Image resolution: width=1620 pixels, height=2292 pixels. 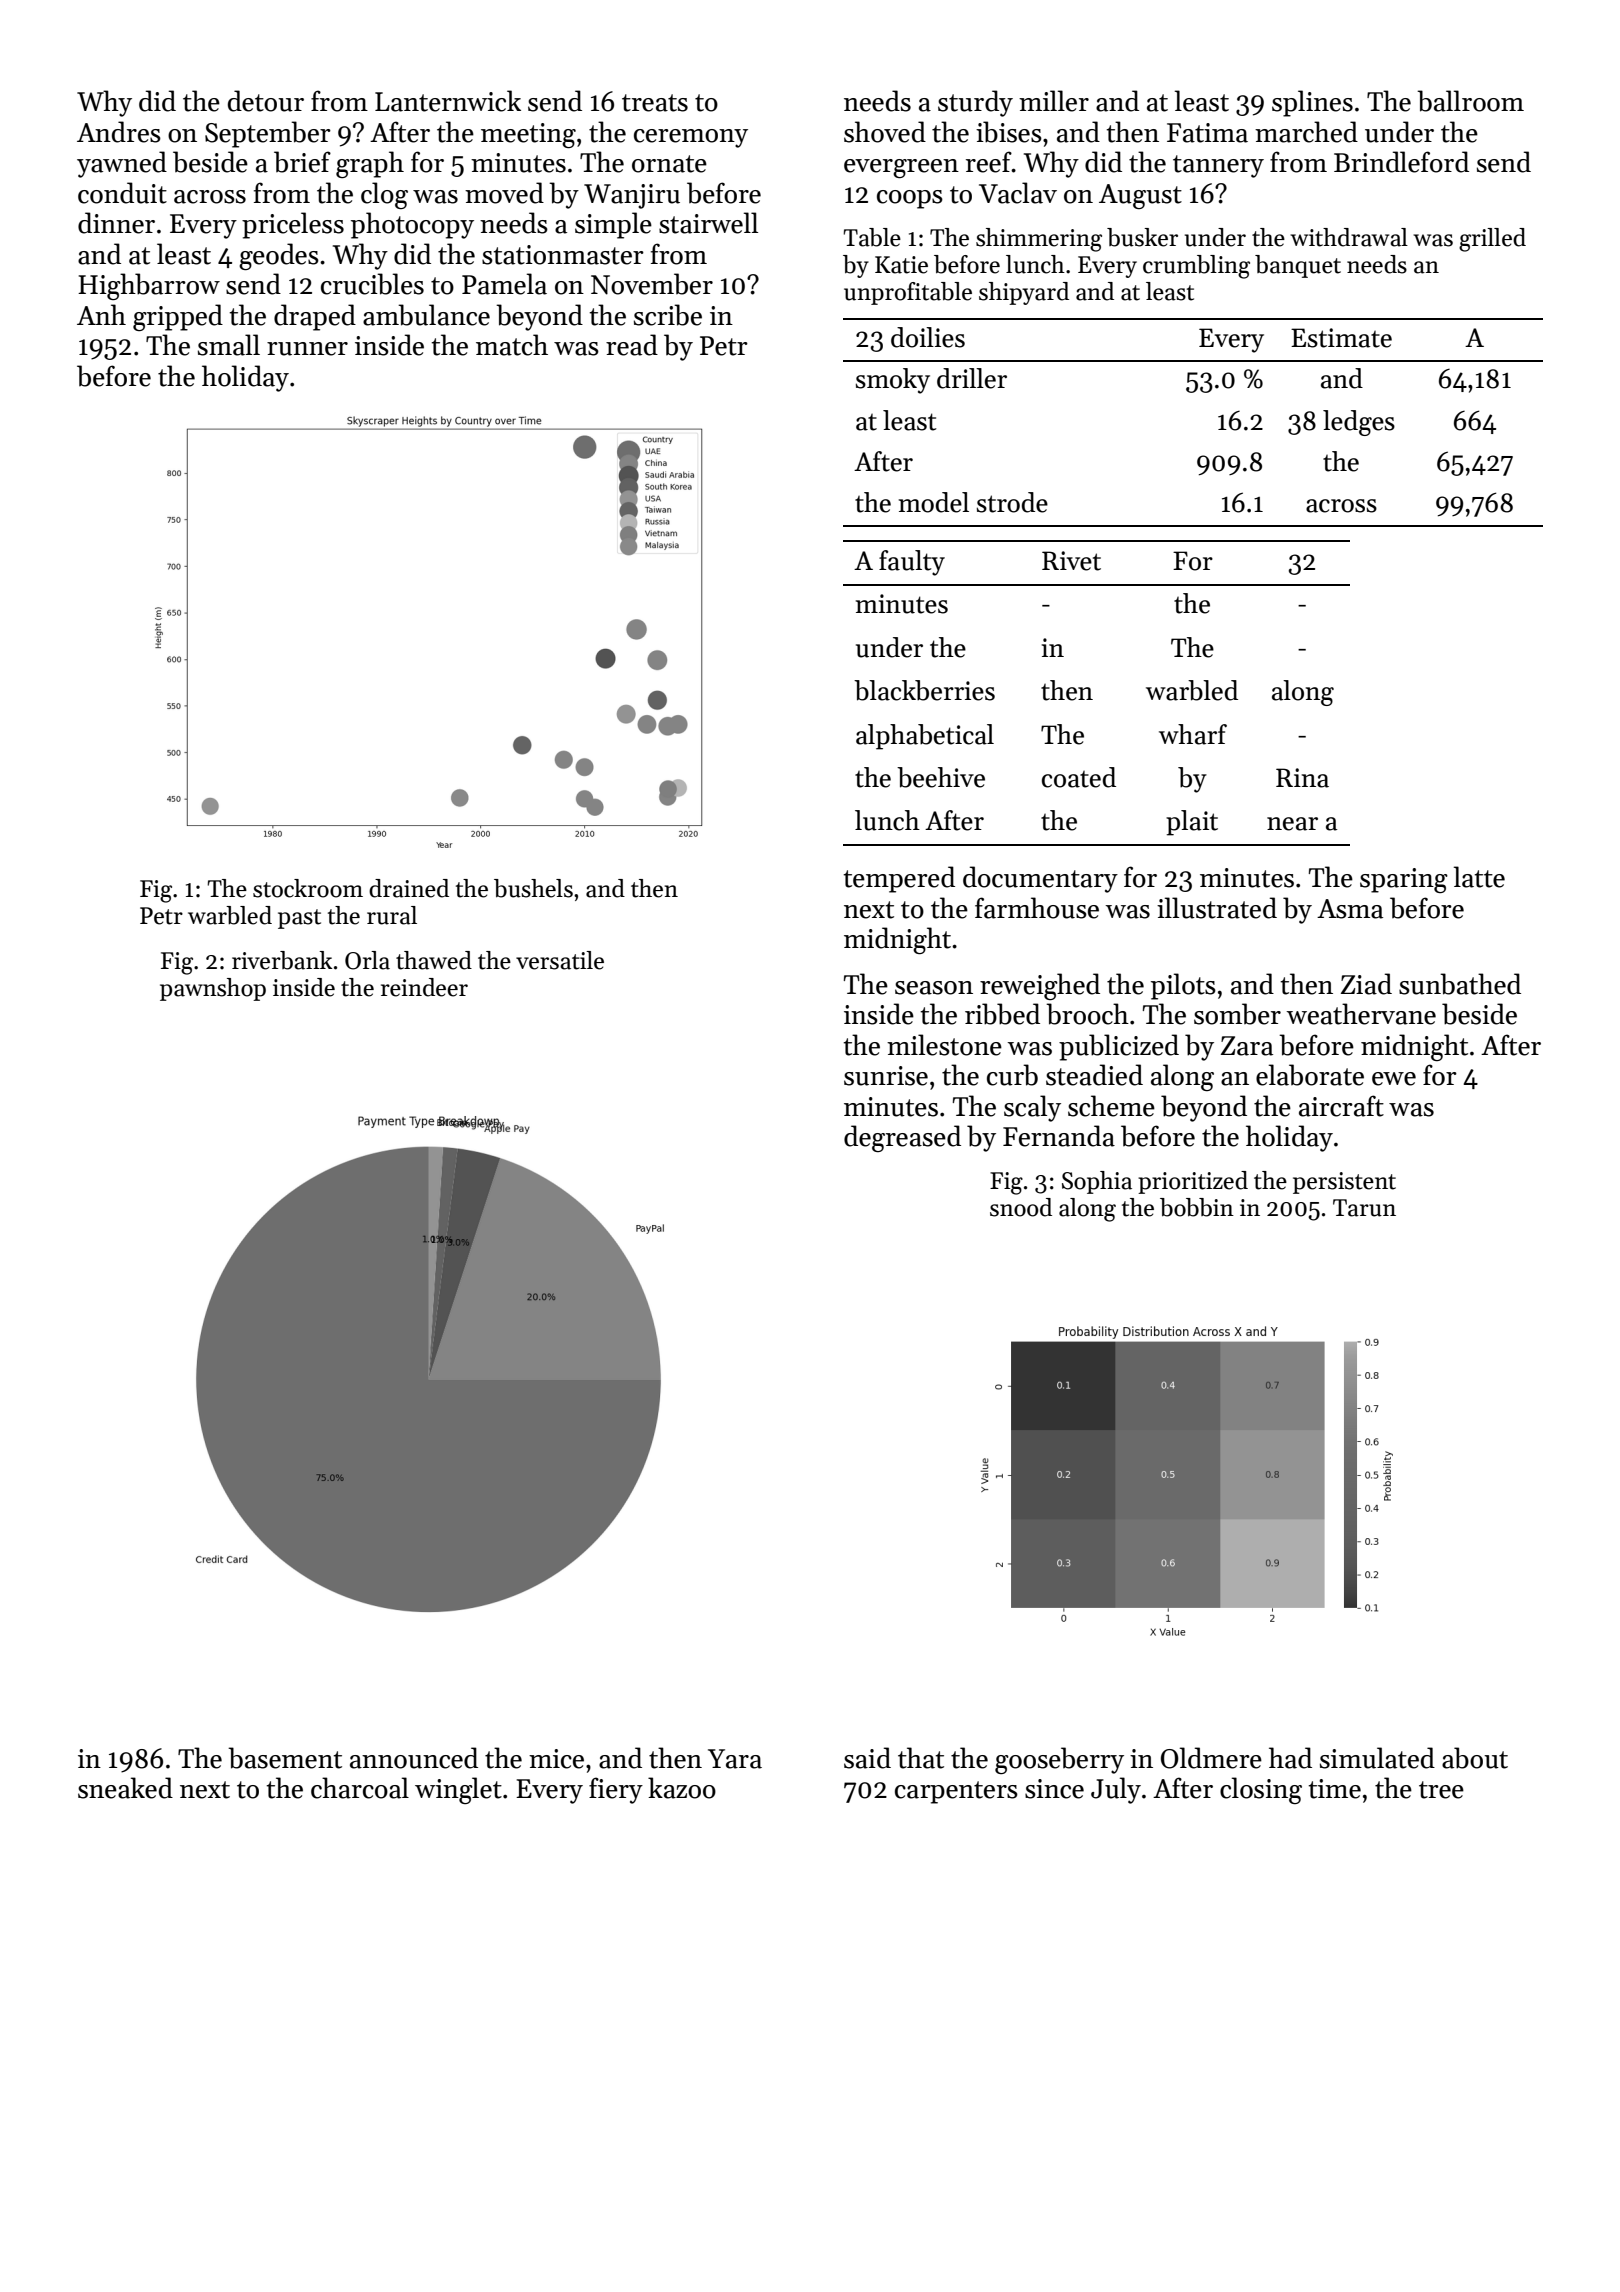 I want to click on Tarun, so click(x=1364, y=1208).
